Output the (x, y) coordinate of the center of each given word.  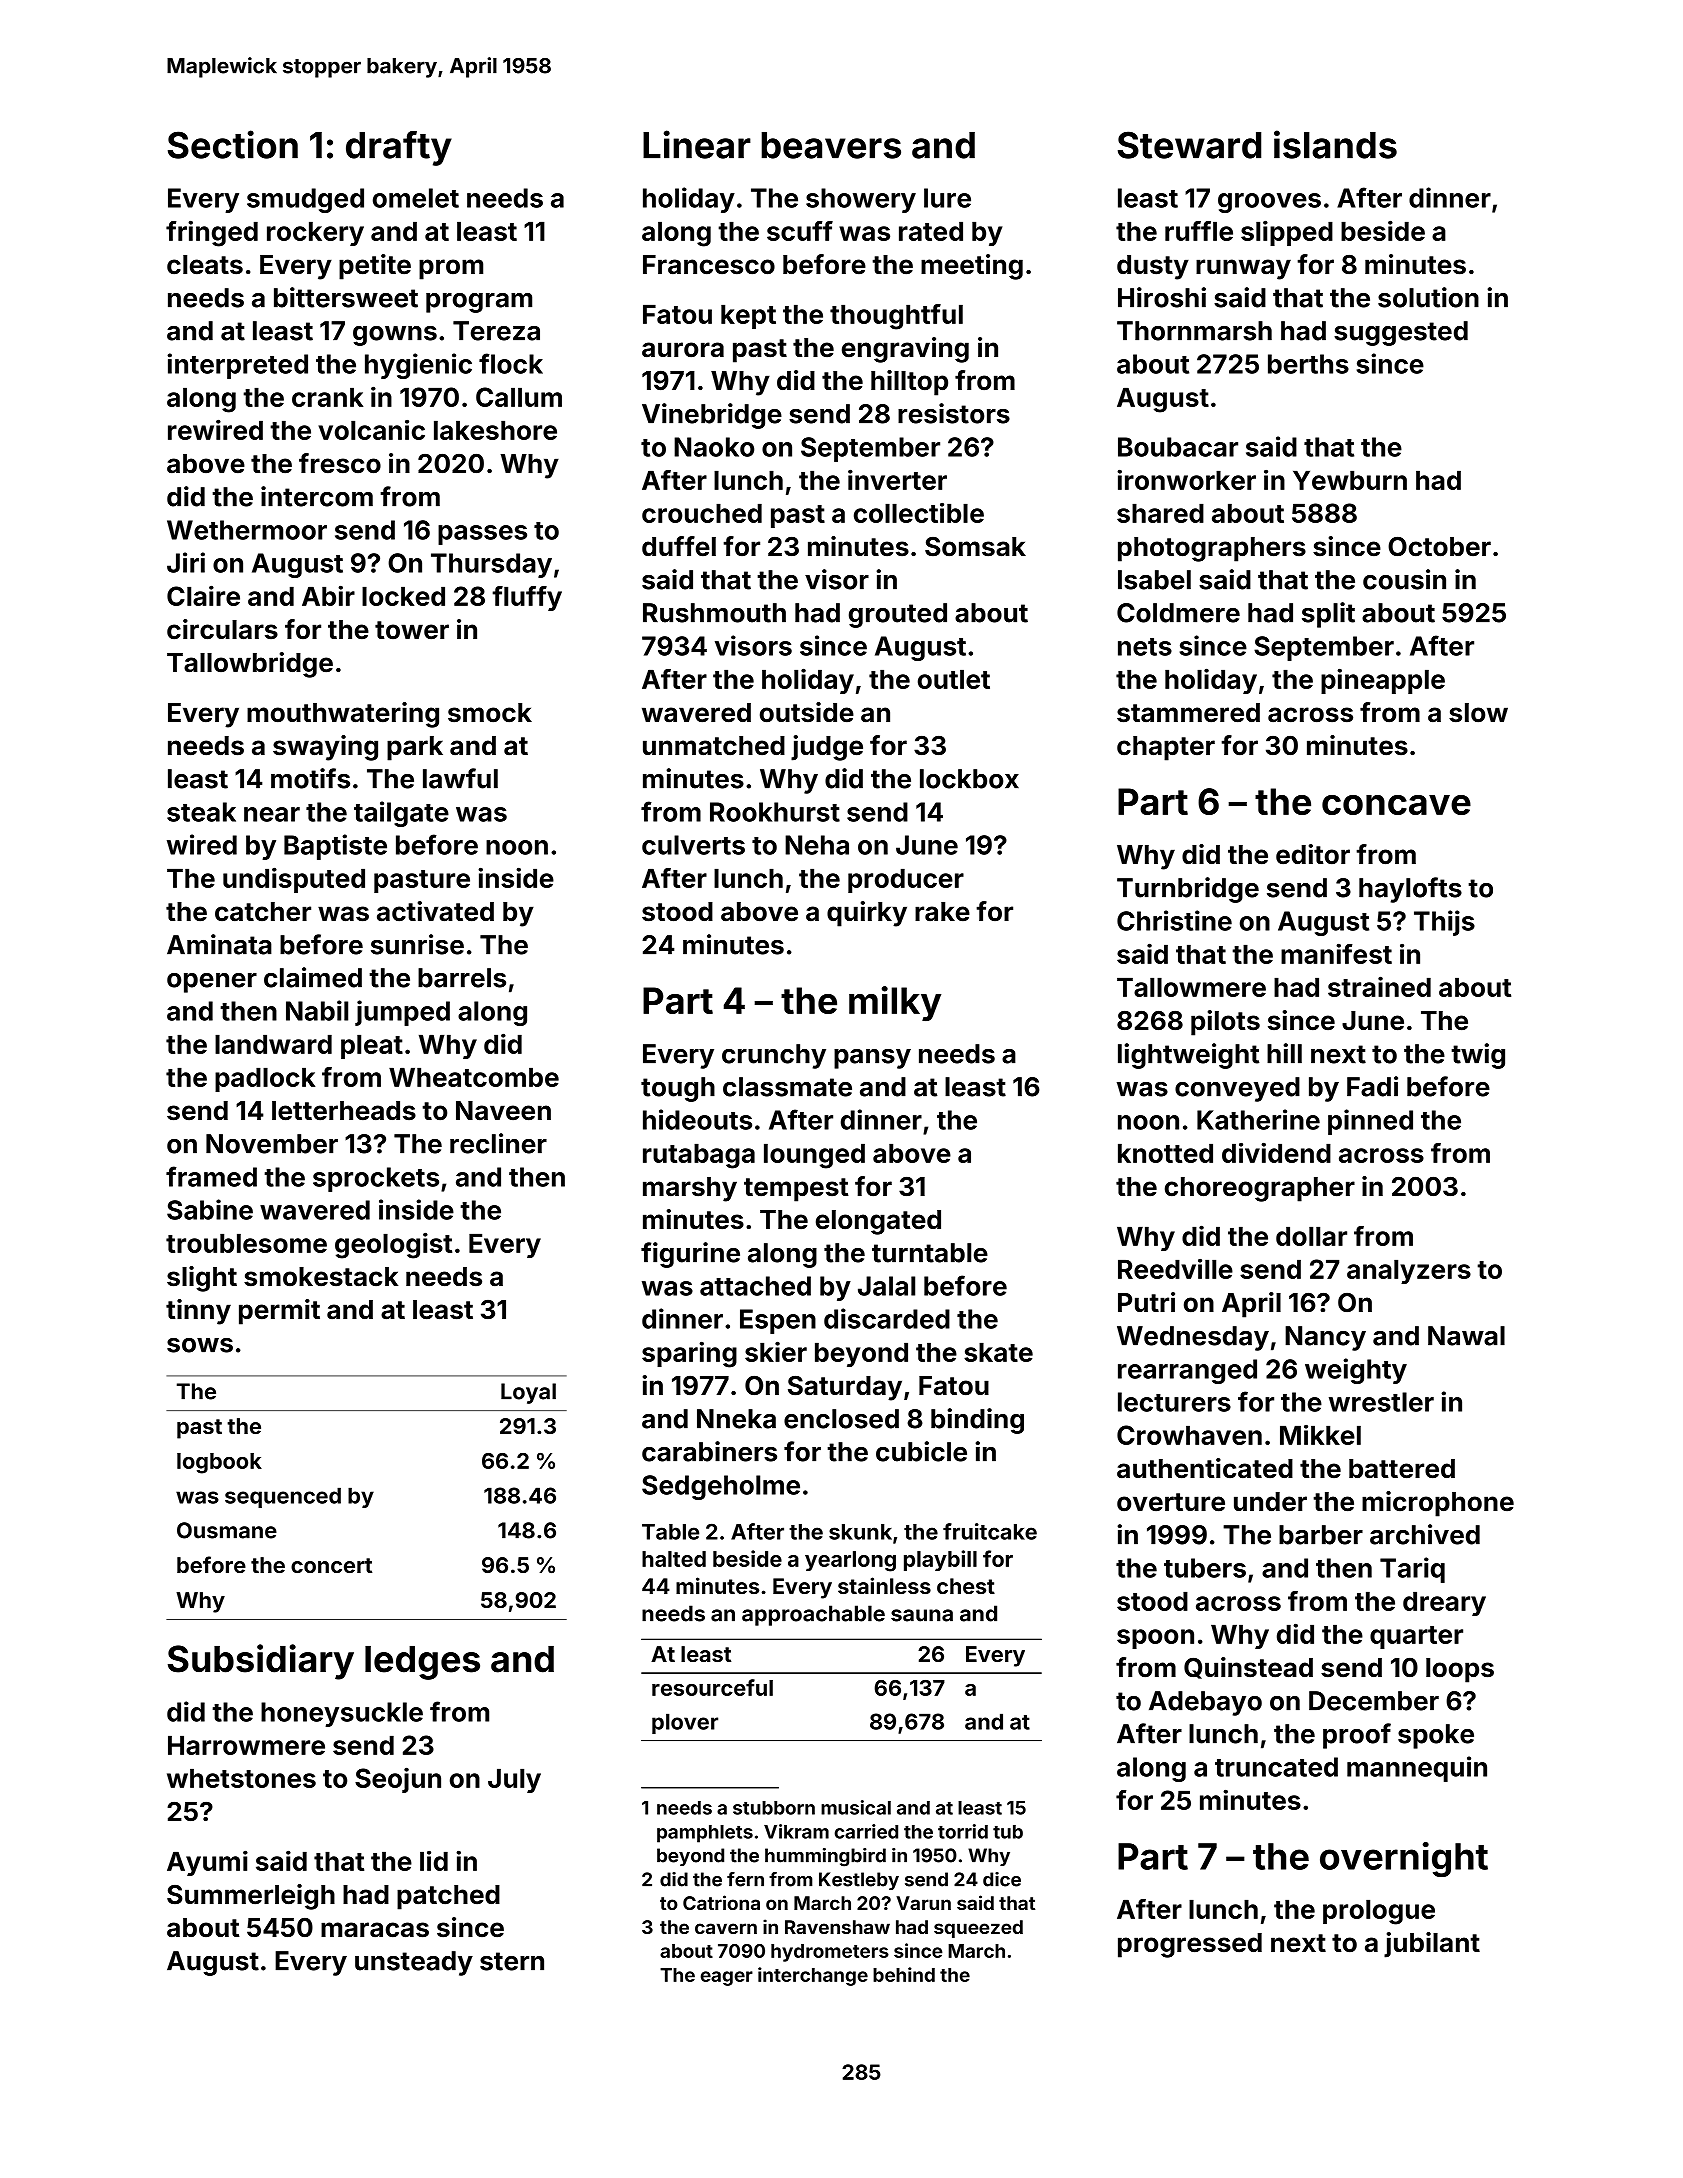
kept (748, 316)
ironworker (1186, 479)
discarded (887, 1318)
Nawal (1466, 1336)
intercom (317, 496)
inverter (897, 479)
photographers (1212, 549)
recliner (498, 1143)
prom (451, 269)
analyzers (1409, 1271)
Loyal (528, 1393)
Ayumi (207, 1863)
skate (998, 1352)
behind (904, 1974)
